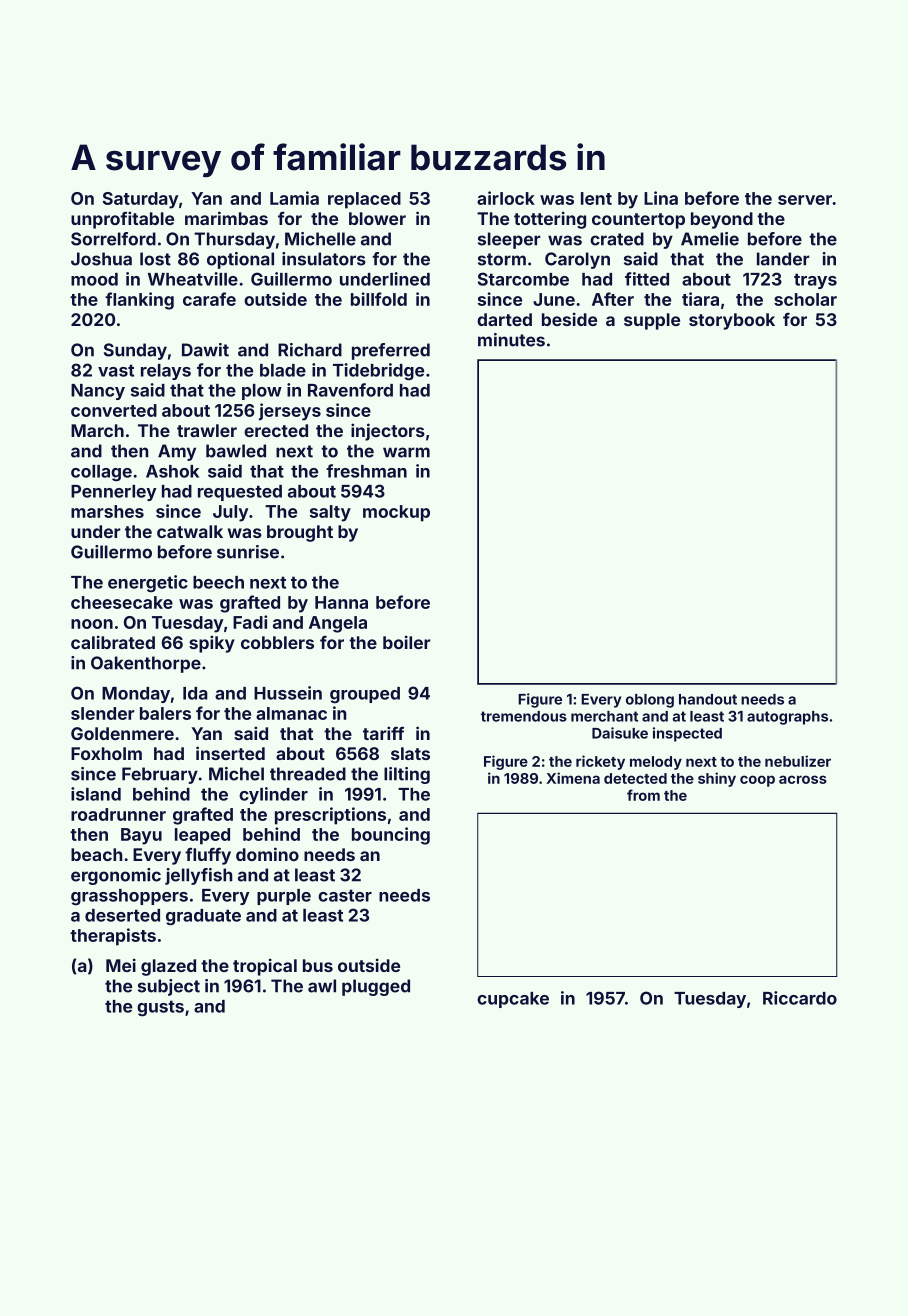 The width and height of the page is (908, 1316). What do you see at coordinates (513, 1000) in the page?
I see `cupcake` at bounding box center [513, 1000].
